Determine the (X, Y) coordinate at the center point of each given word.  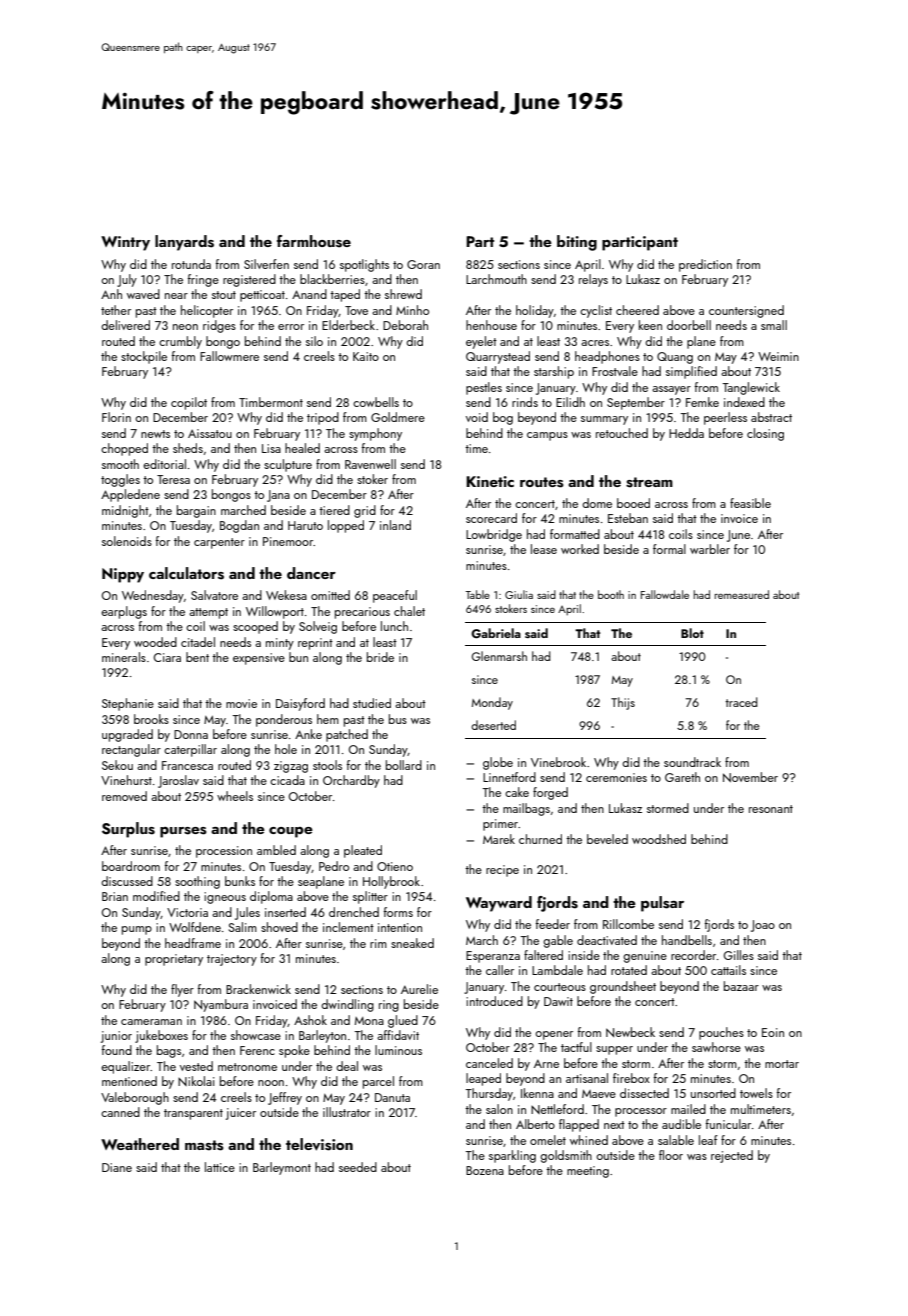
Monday (492, 703)
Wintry (125, 243)
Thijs (623, 703)
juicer (241, 1114)
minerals (124, 657)
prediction (705, 265)
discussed (127, 881)
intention (400, 927)
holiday (535, 311)
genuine (645, 957)
